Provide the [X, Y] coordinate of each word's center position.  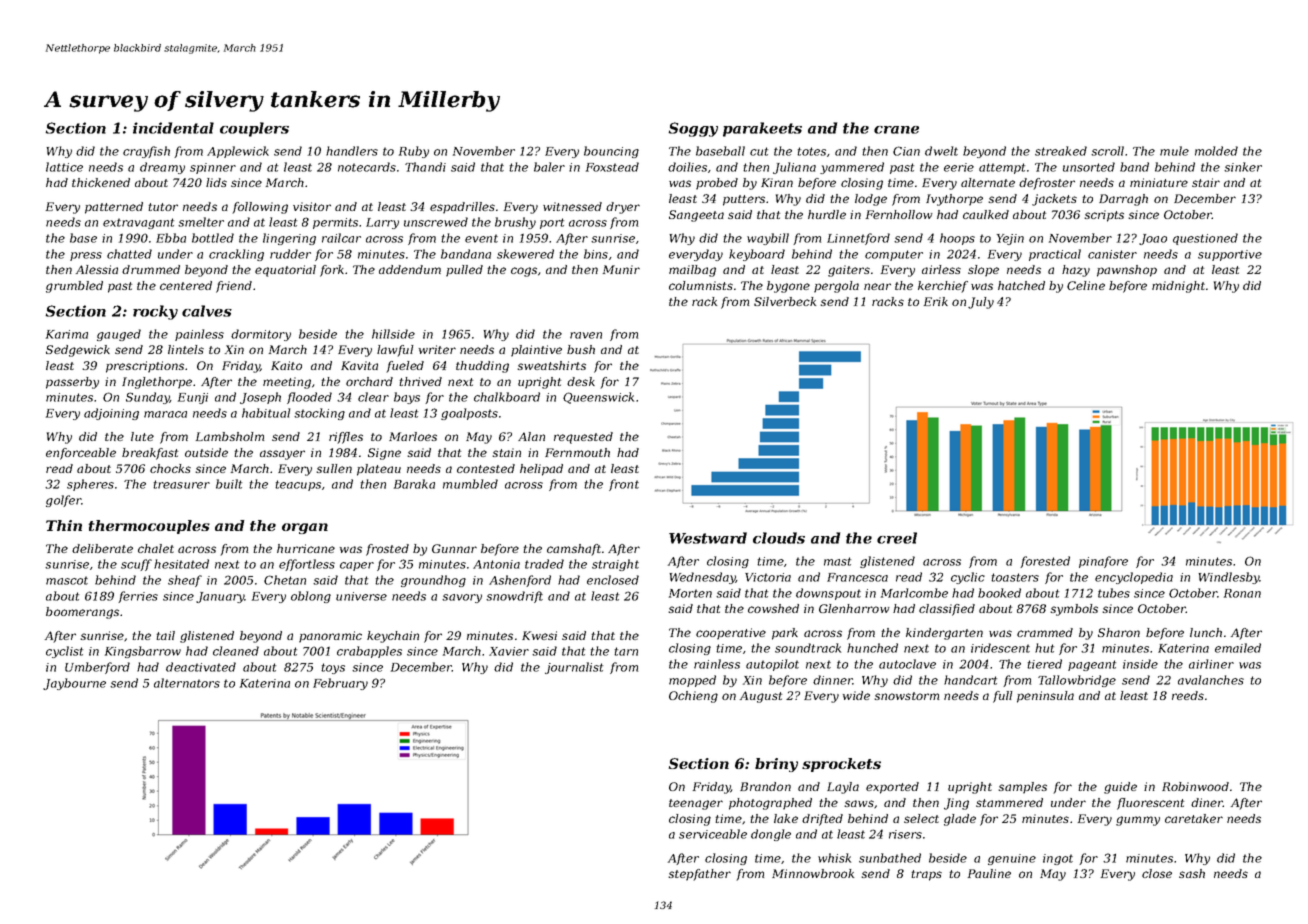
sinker [1243, 167]
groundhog [433, 581]
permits [335, 223]
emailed [1238, 648]
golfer [64, 501]
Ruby [414, 152]
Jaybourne [74, 684]
